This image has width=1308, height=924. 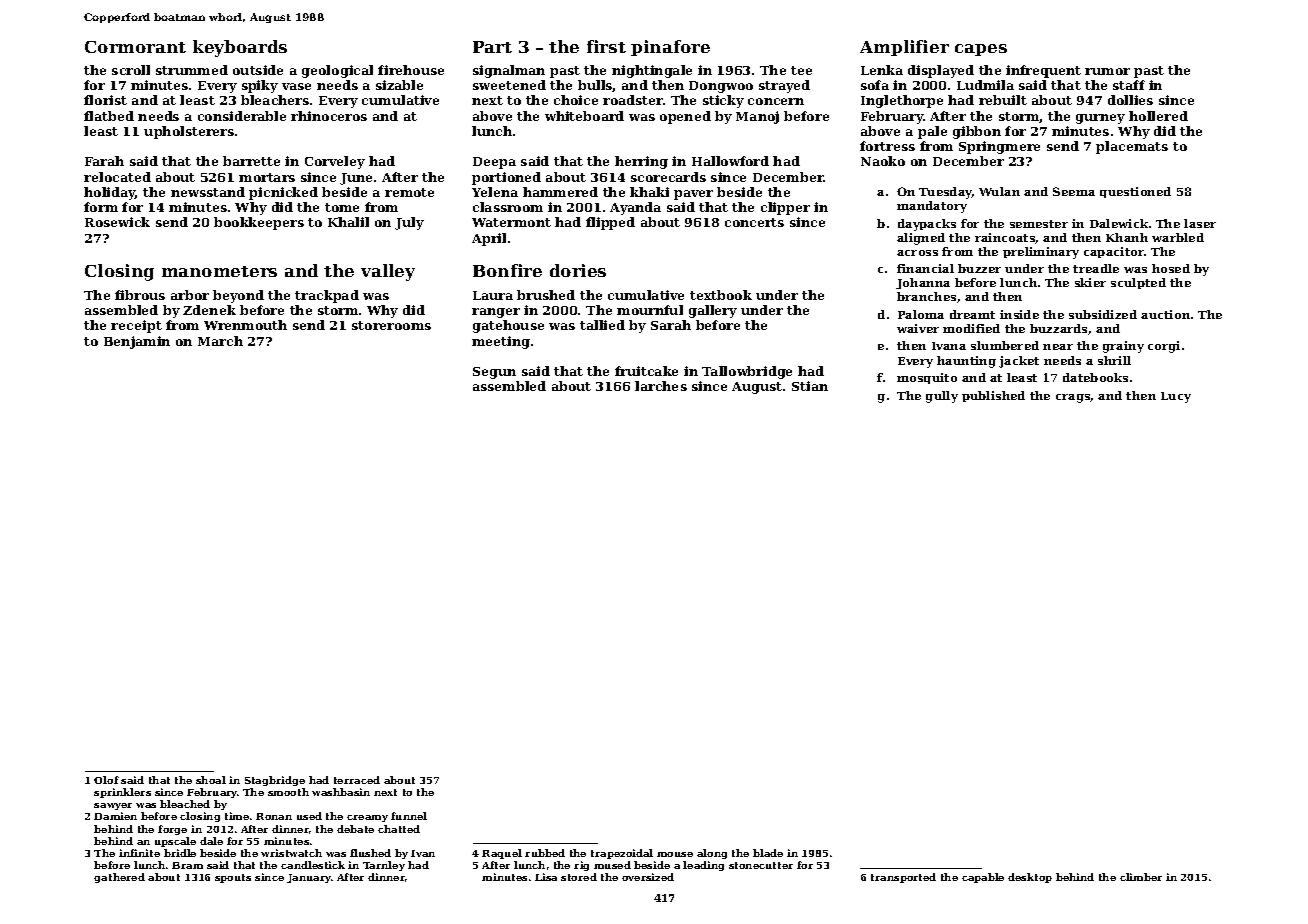 What do you see at coordinates (220, 341) in the image?
I see `March` at bounding box center [220, 341].
